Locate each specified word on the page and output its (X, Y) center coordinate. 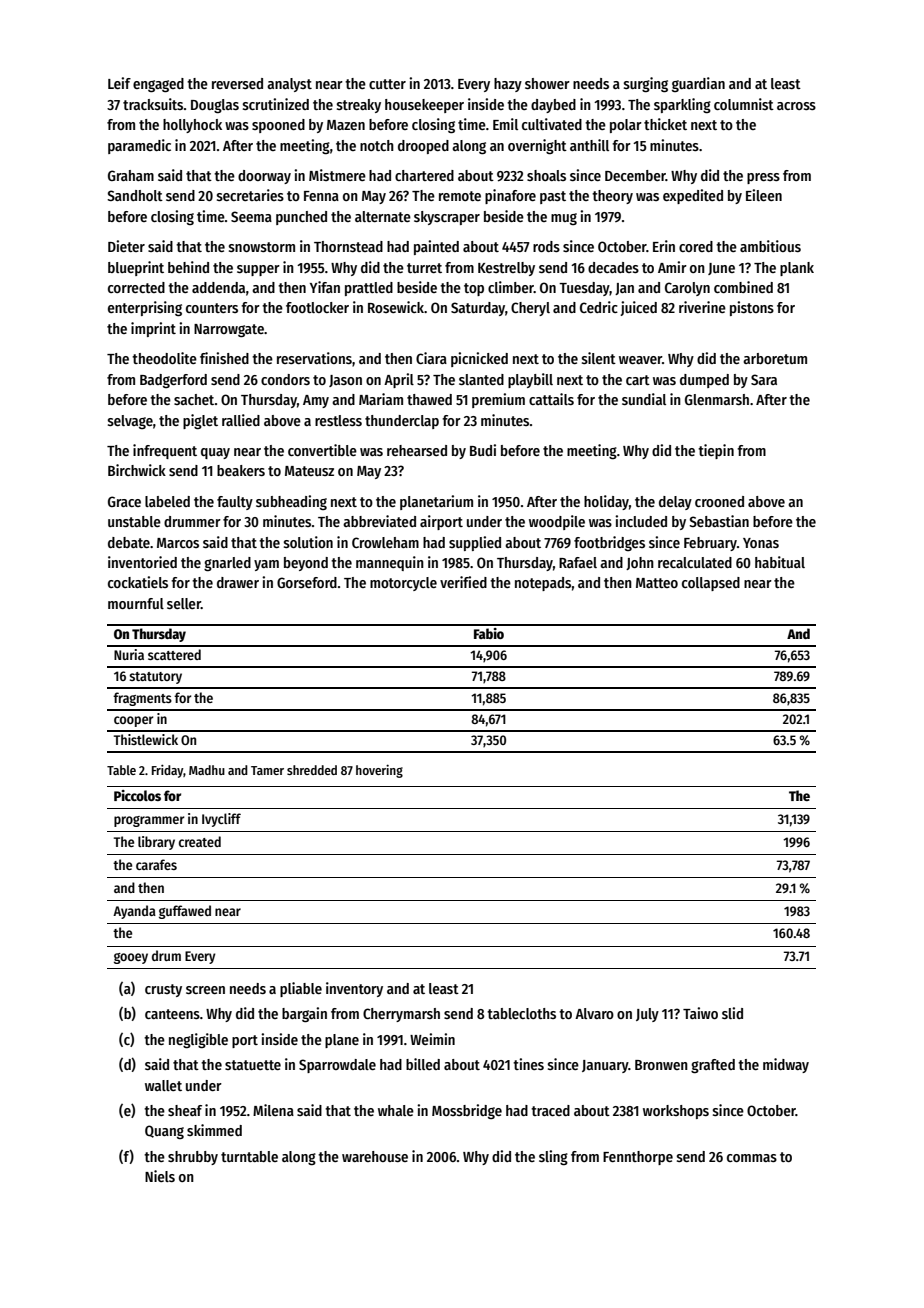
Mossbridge (467, 1111)
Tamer (267, 770)
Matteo (657, 583)
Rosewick (396, 307)
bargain (304, 1014)
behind (188, 267)
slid (732, 1013)
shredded (312, 770)
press (763, 178)
